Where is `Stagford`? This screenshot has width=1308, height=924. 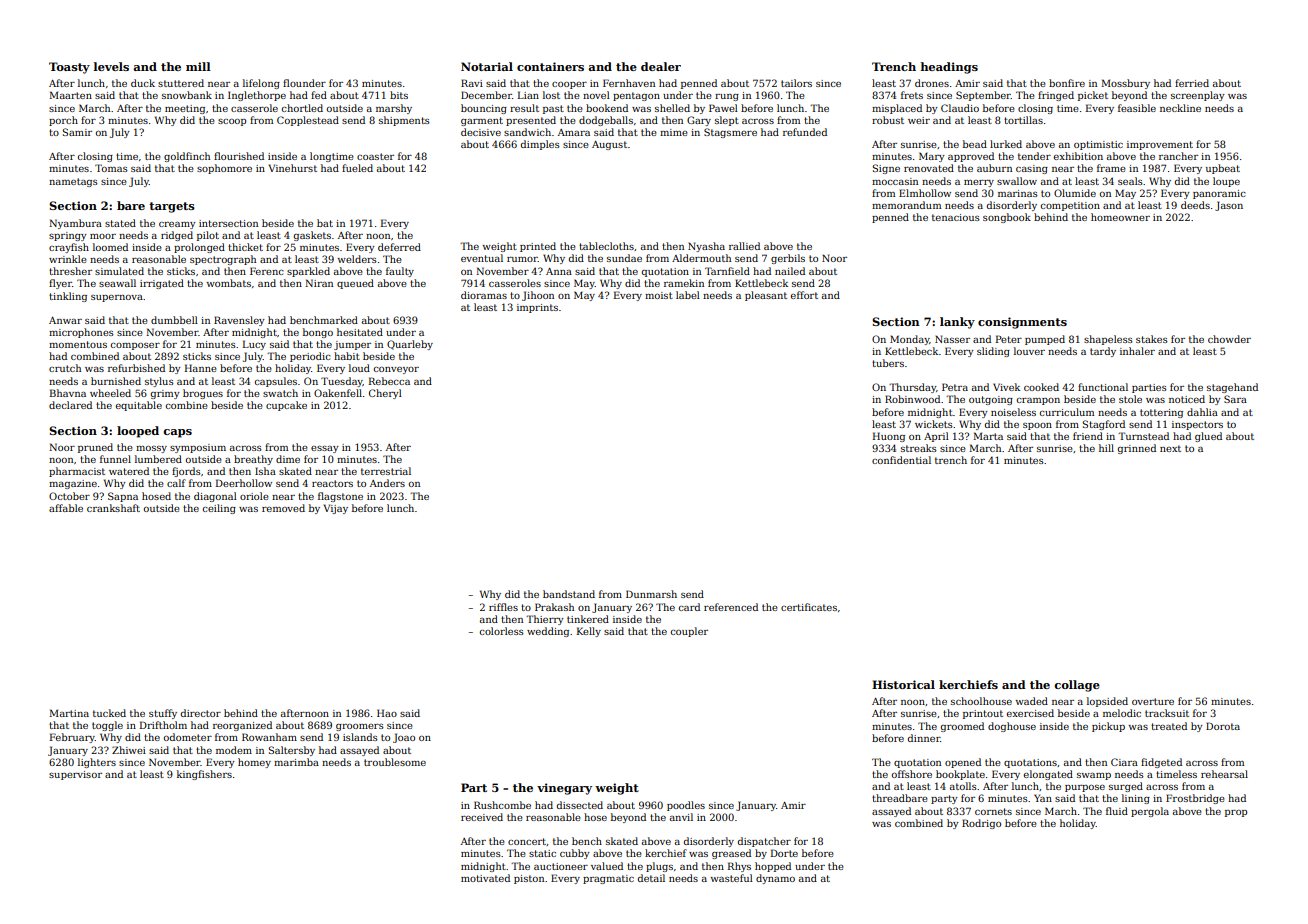
Stagford is located at coordinates (1104, 425).
